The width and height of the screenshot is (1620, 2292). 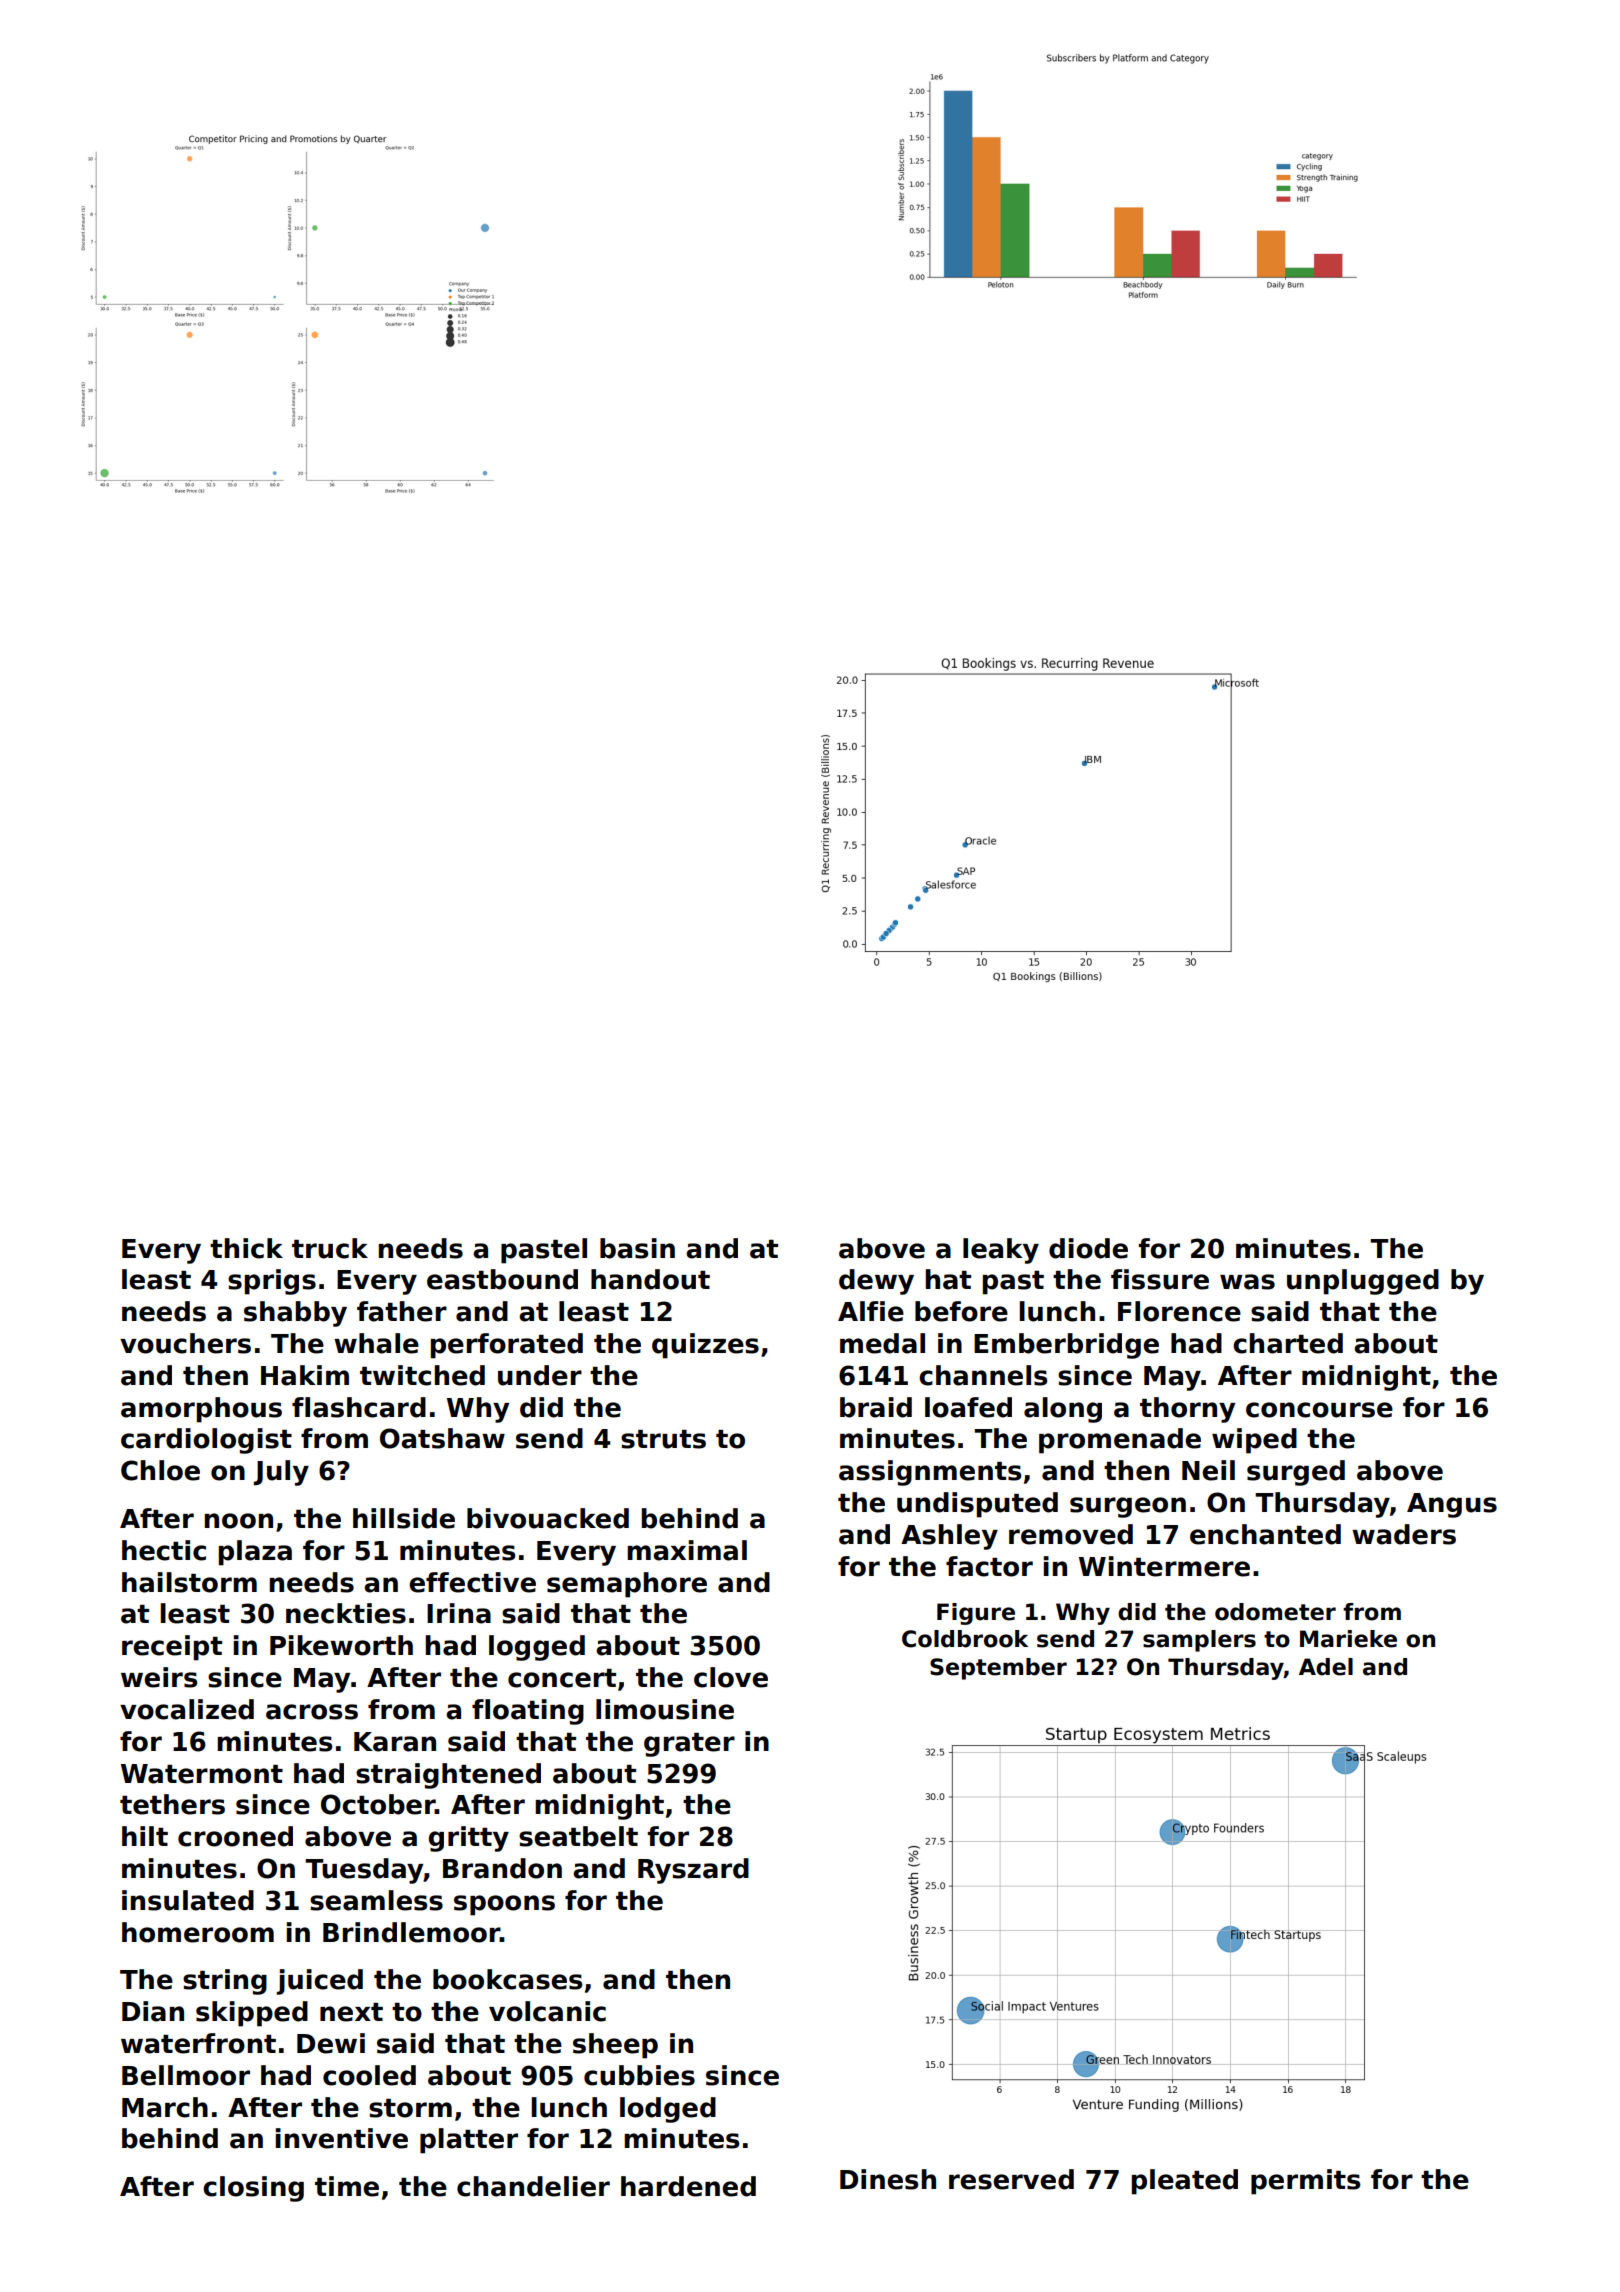 I want to click on sheep, so click(x=615, y=2046).
